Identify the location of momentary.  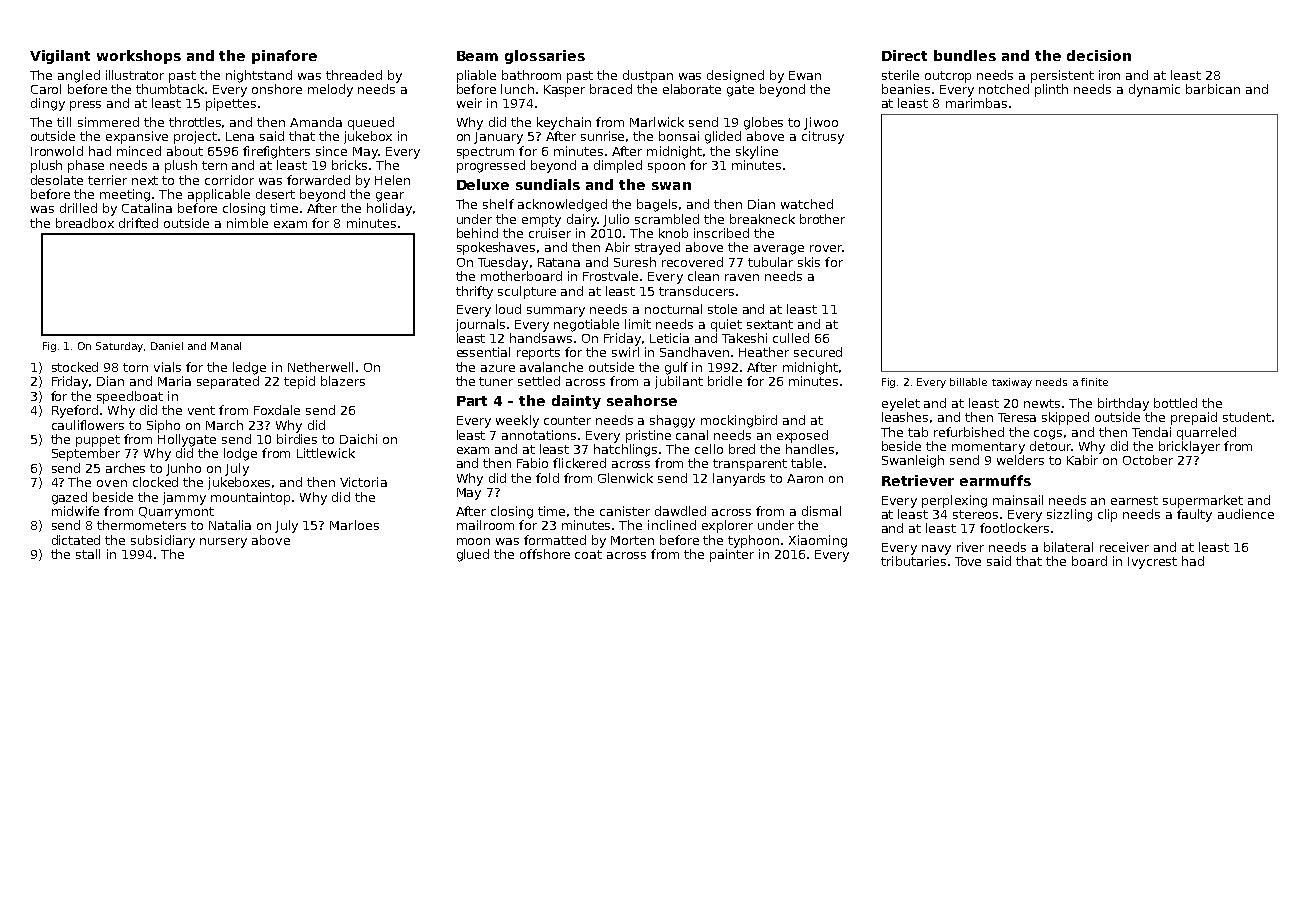
(988, 448).
